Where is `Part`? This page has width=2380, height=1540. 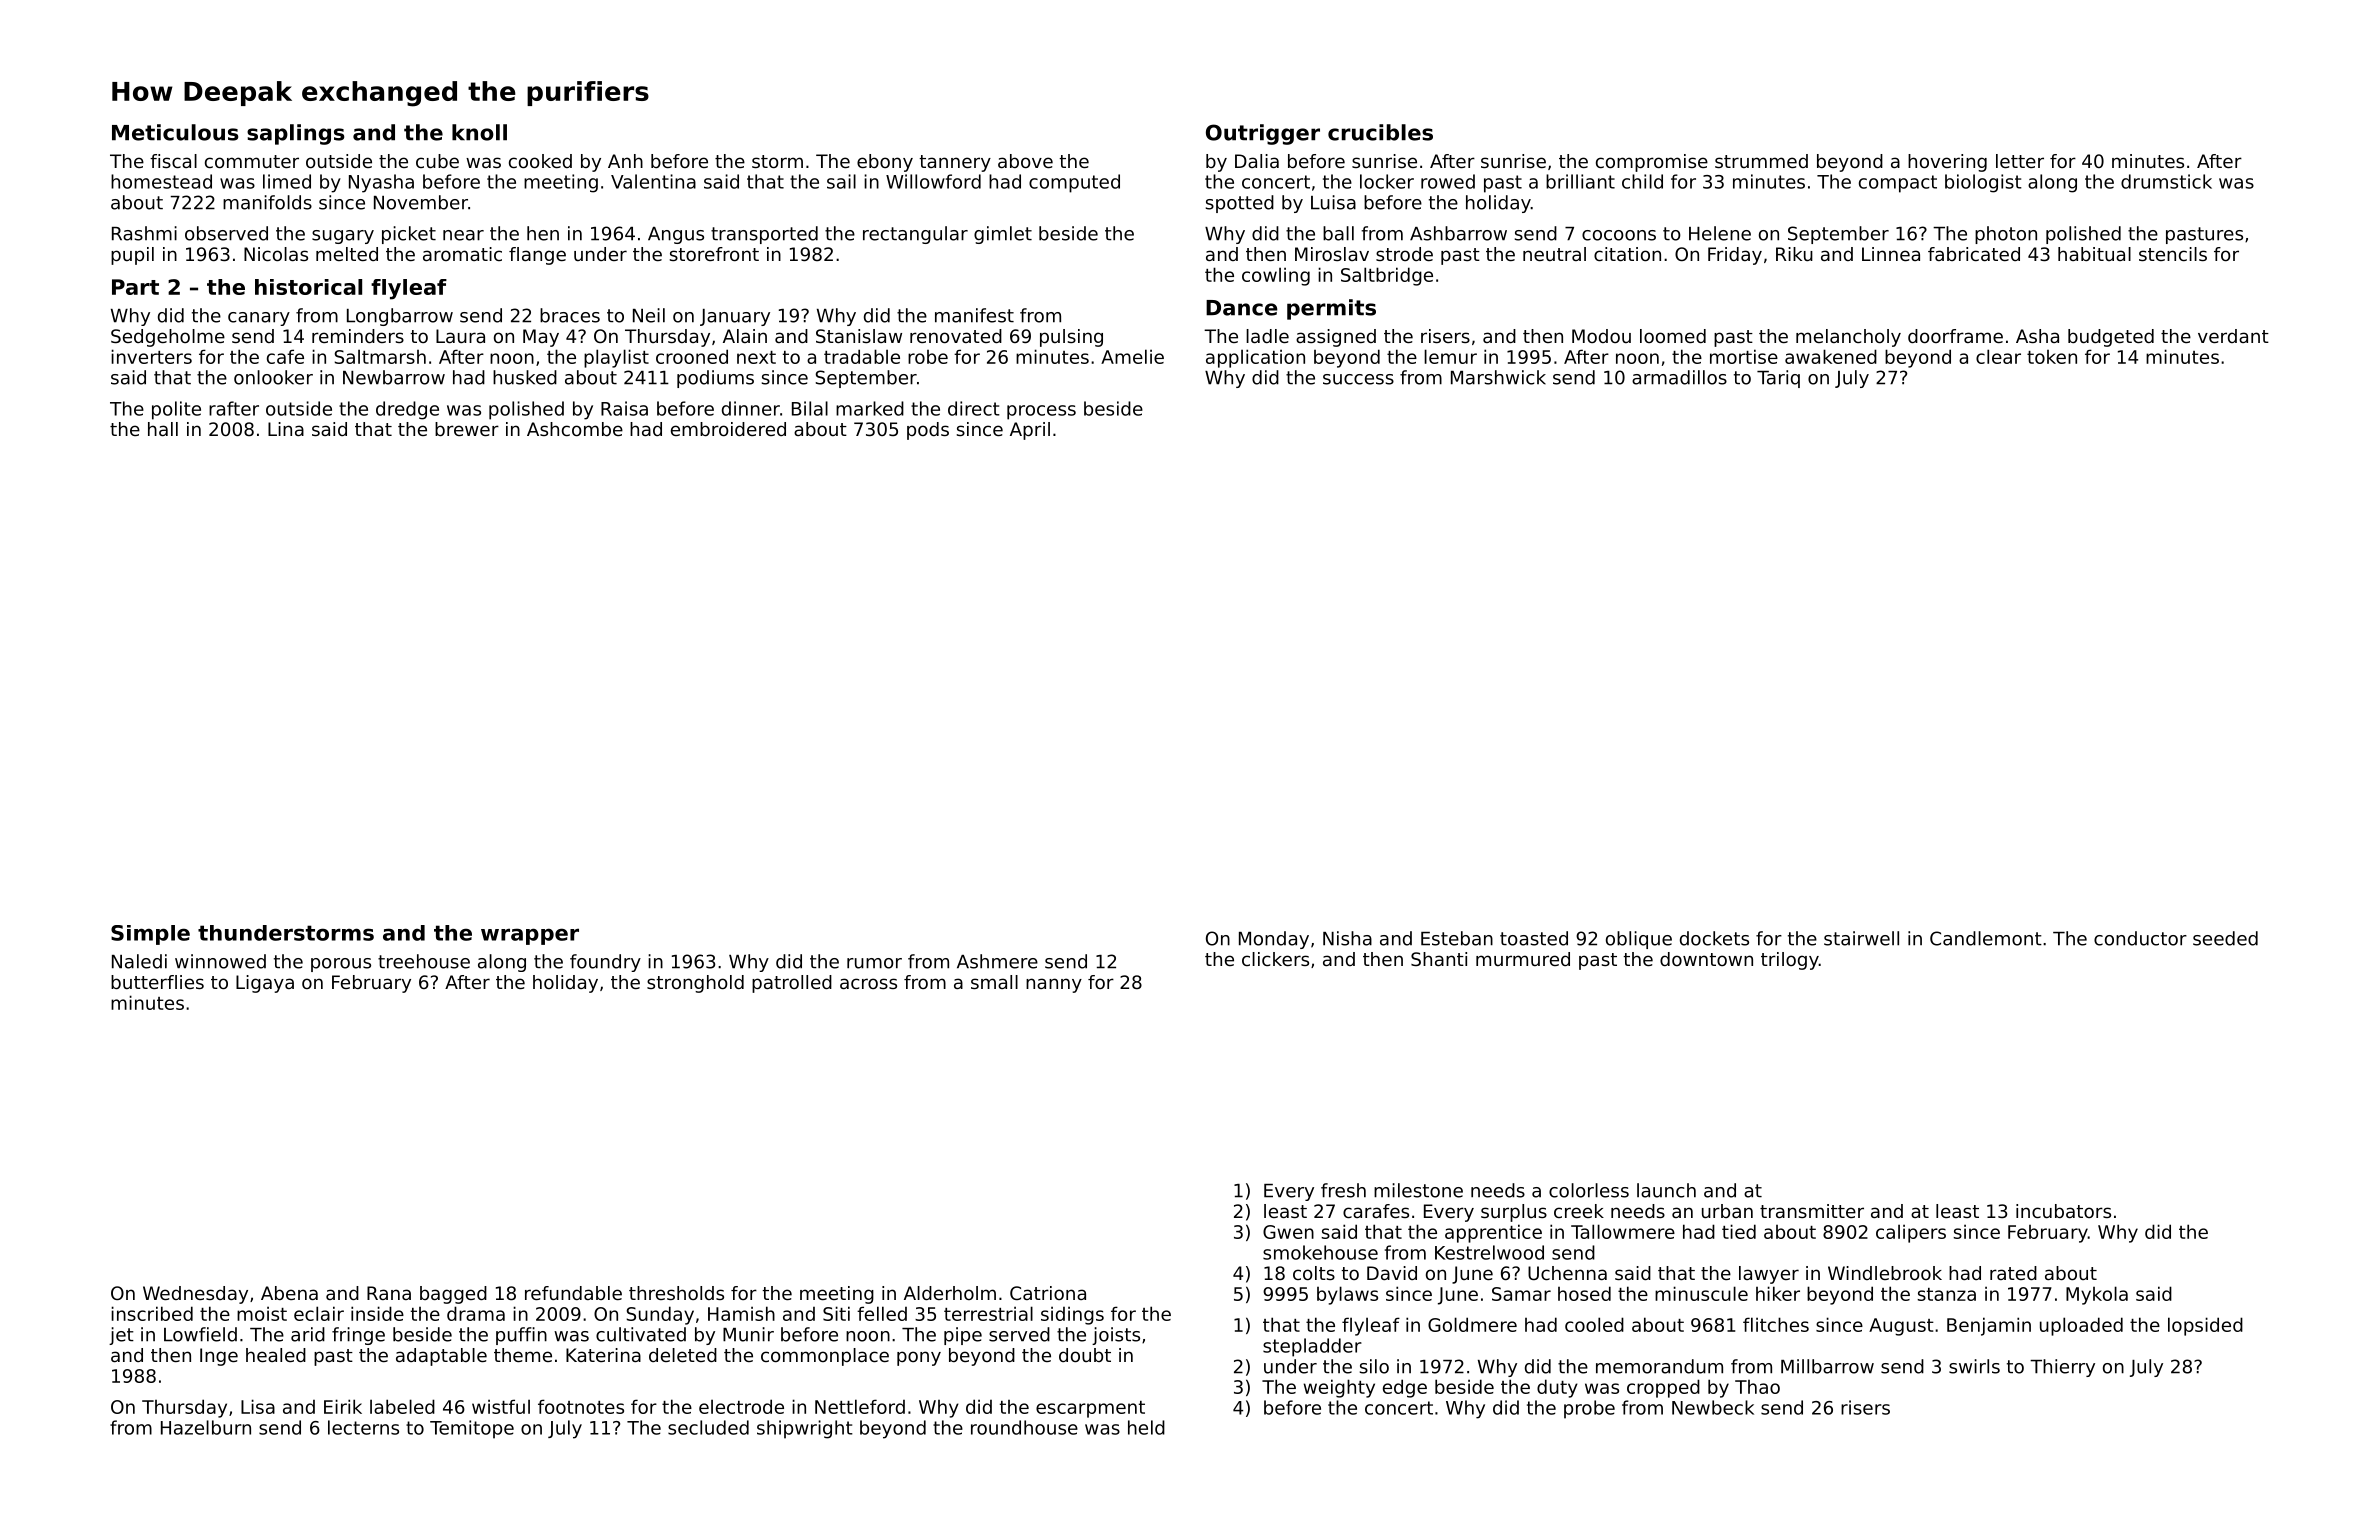 Part is located at coordinates (135, 287).
